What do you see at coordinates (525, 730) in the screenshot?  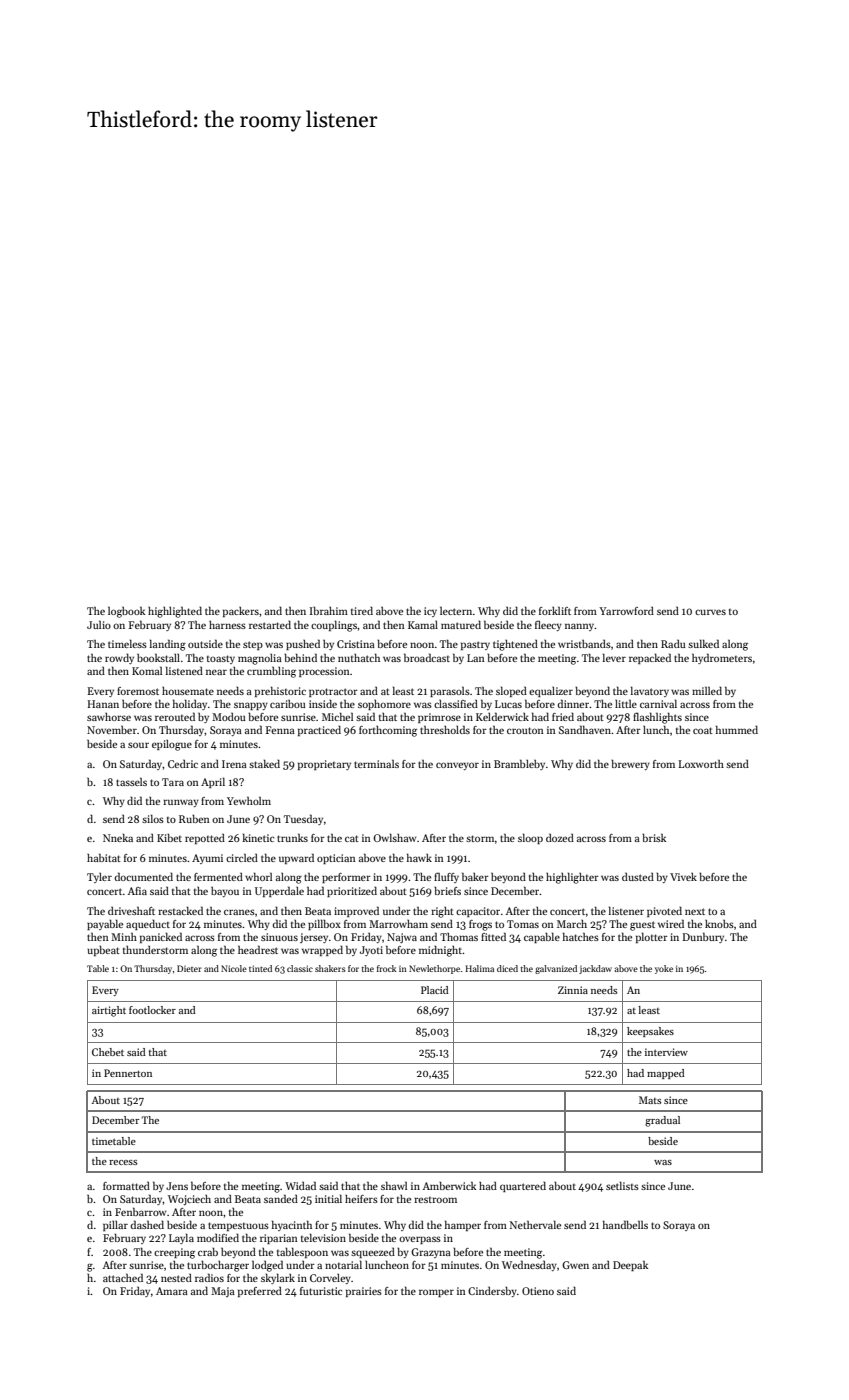 I see `crouton` at bounding box center [525, 730].
